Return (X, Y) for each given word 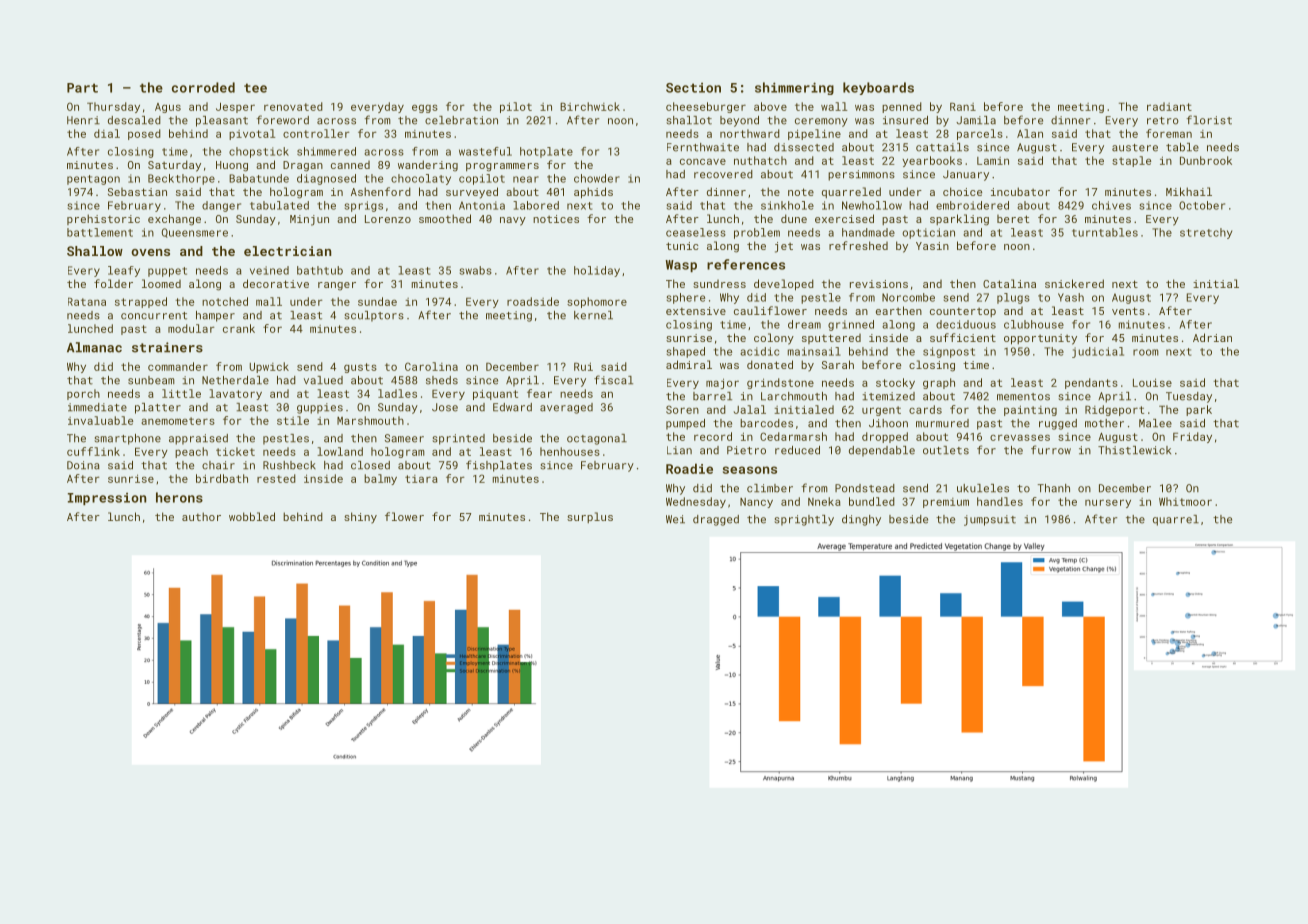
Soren (682, 409)
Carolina (431, 366)
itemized (888, 396)
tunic (682, 246)
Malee (1155, 423)
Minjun (309, 220)
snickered (1074, 283)
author (201, 516)
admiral (689, 364)
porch (83, 394)
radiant (1169, 106)
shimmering (794, 88)
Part (82, 88)
